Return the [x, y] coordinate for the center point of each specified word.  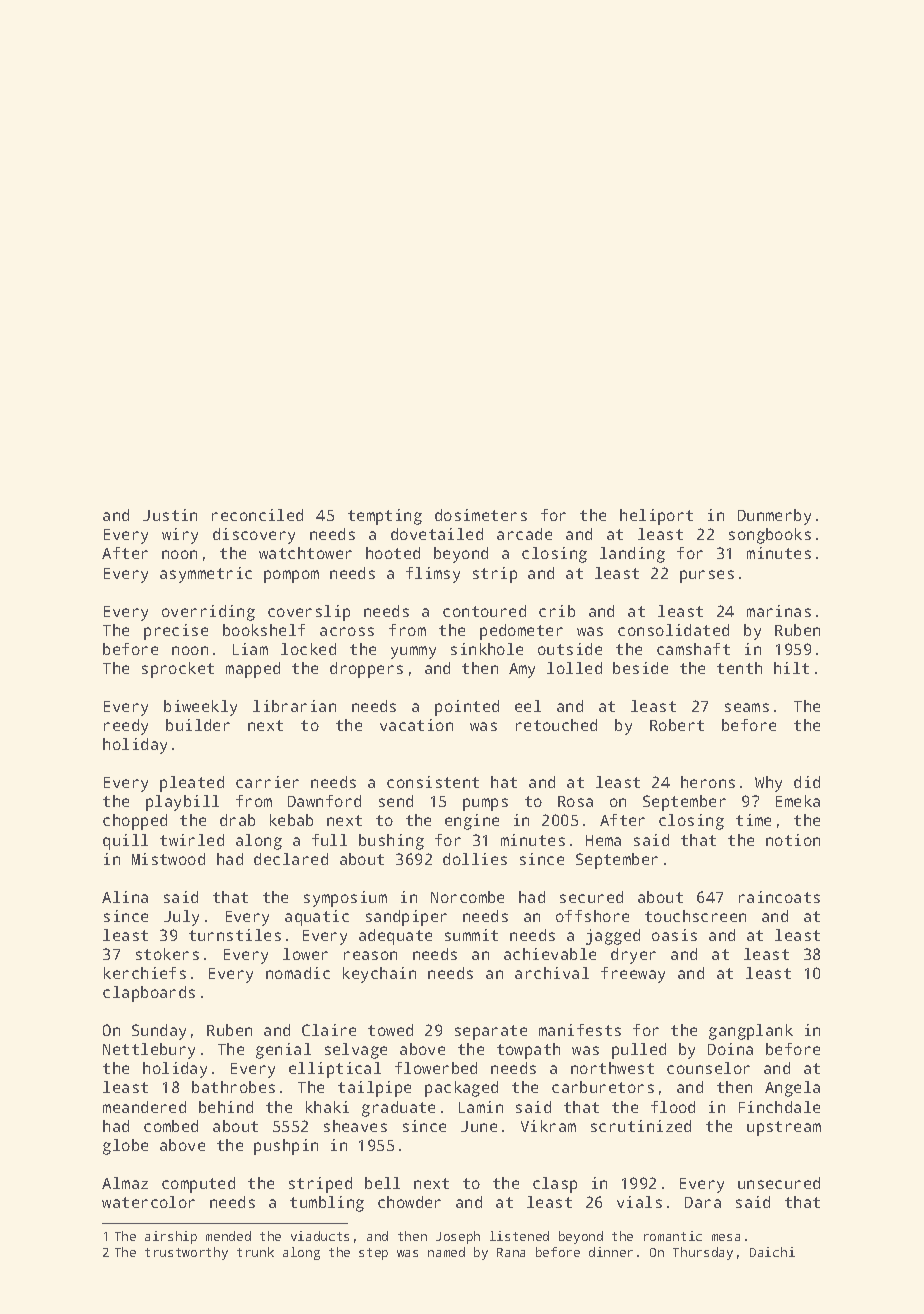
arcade [524, 534]
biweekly [200, 708]
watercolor [148, 1202]
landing [632, 555]
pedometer [521, 632]
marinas [779, 611]
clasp [555, 1185]
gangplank [751, 1032]
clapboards [149, 994]
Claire [329, 1030]
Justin [170, 515]
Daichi [772, 1252]
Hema [603, 840]
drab [237, 820]
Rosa [575, 801]
